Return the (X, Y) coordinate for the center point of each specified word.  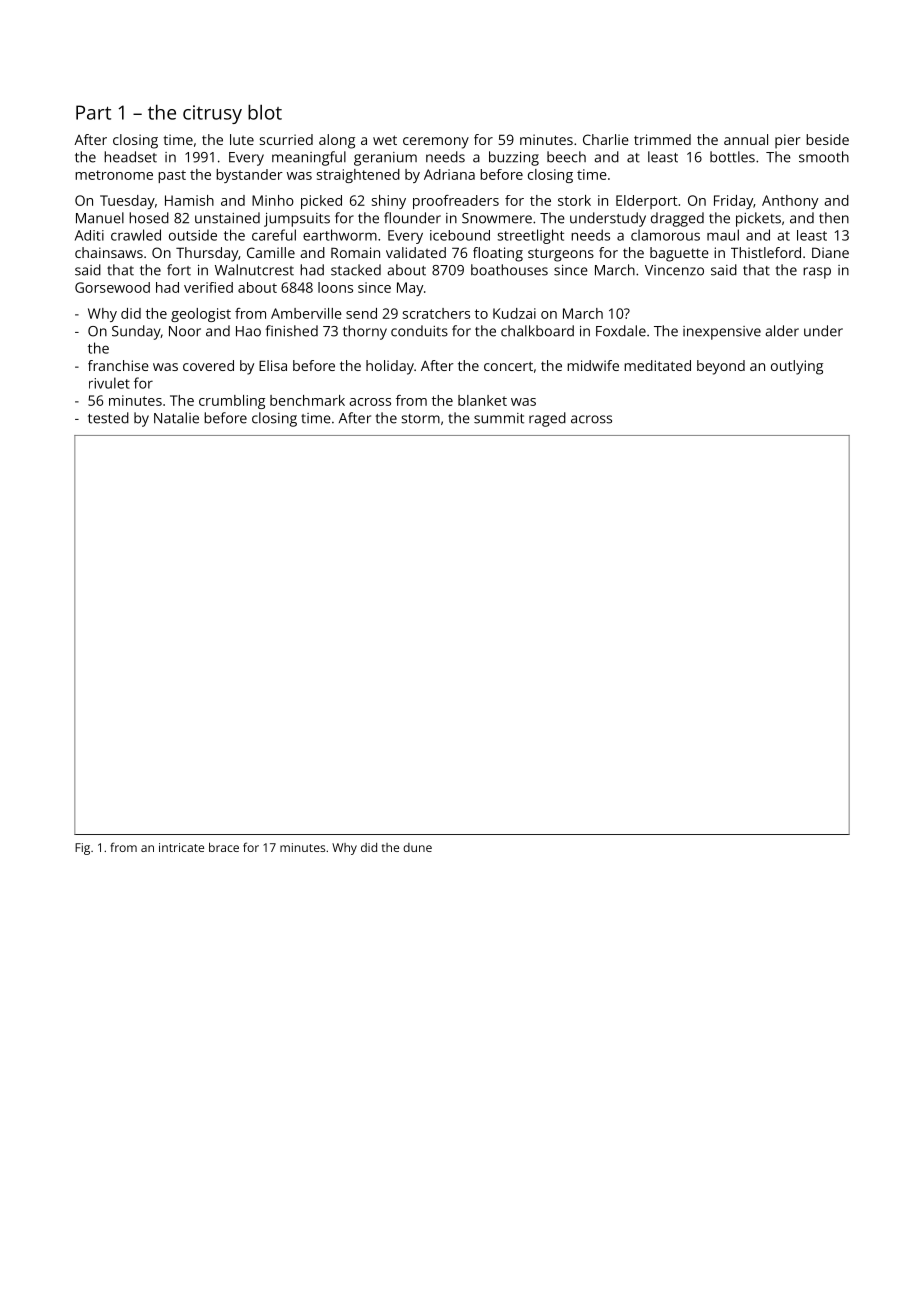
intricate (181, 847)
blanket (482, 400)
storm (420, 419)
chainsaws (109, 252)
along (337, 141)
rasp (817, 273)
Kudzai (514, 313)
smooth (824, 157)
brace (224, 847)
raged (547, 419)
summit (499, 418)
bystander (249, 176)
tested (108, 418)
